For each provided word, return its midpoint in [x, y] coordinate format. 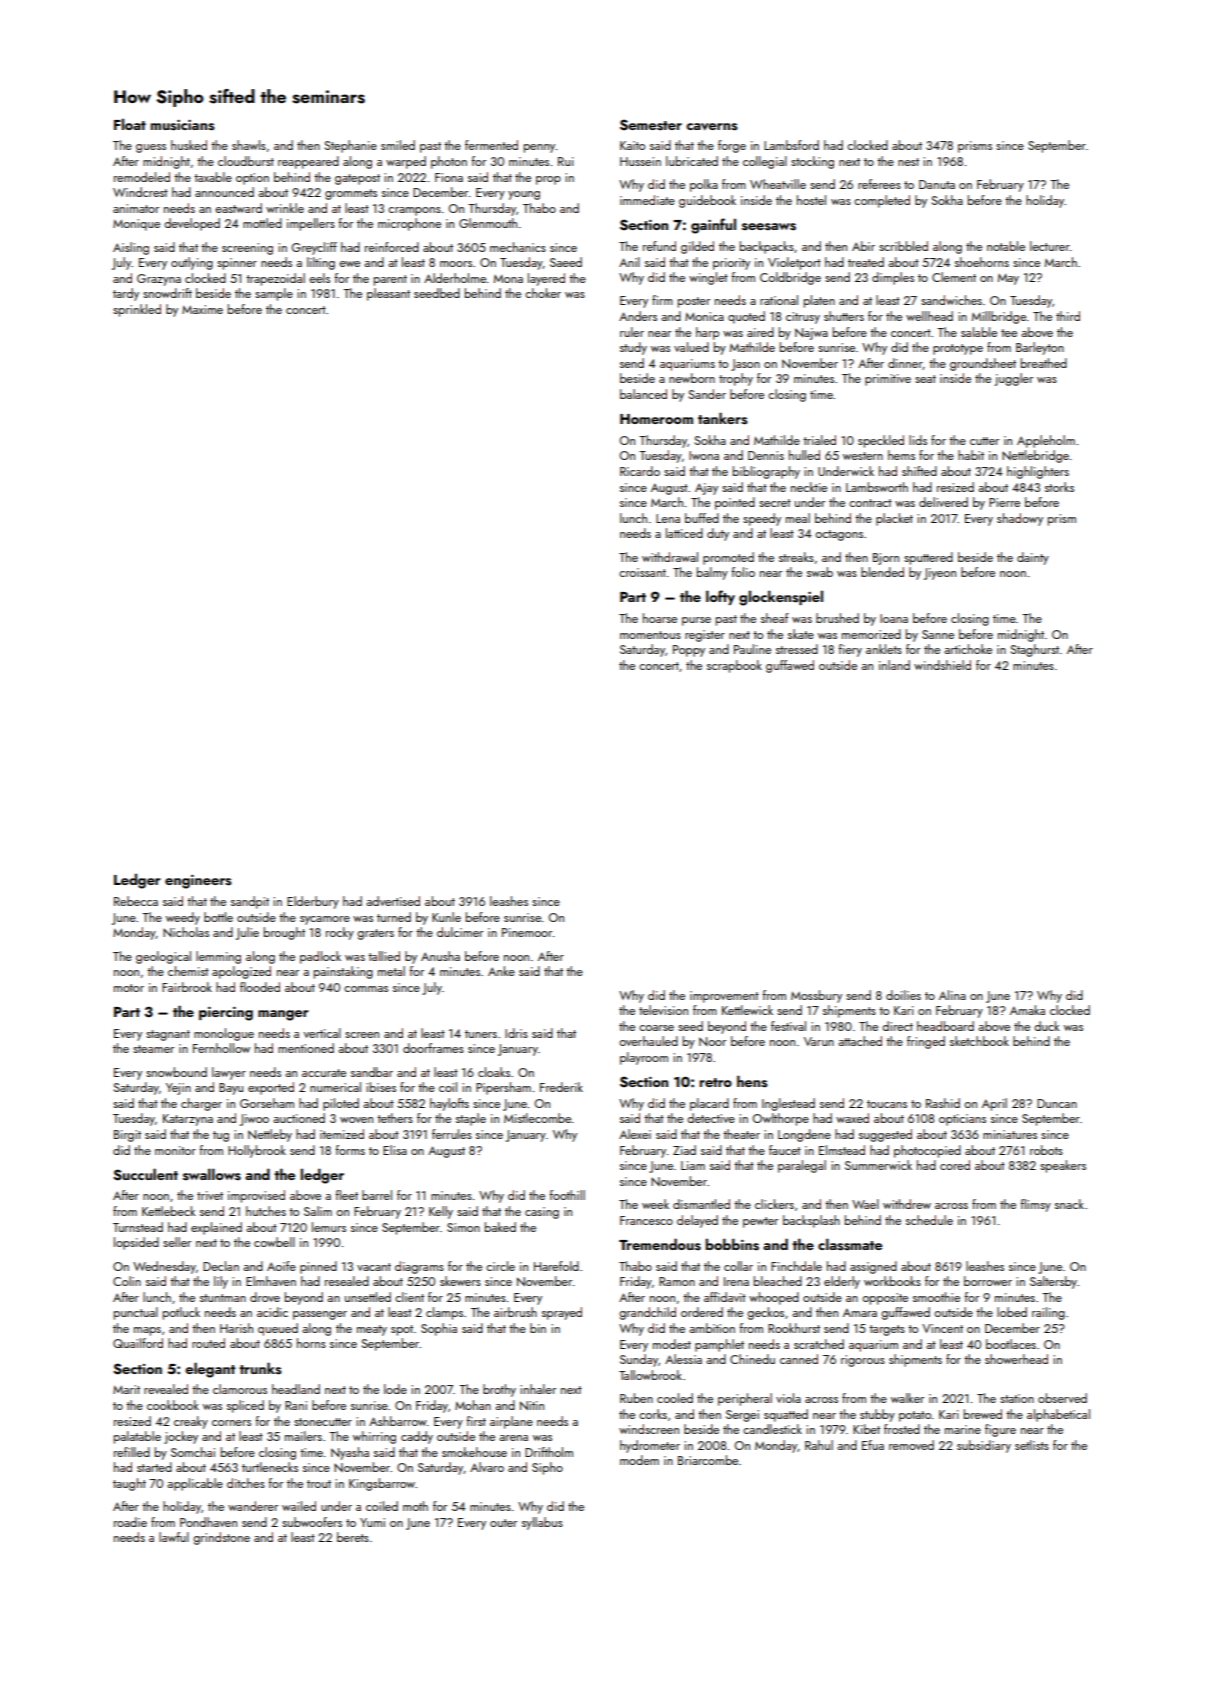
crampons [414, 211]
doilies [903, 995]
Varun [819, 1041]
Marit [126, 1389]
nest [908, 162]
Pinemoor [527, 932]
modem [639, 1460]
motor [129, 988]
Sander [707, 394]
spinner [237, 264]
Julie [247, 933]
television [663, 1010]
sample [274, 294]
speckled [881, 441]
